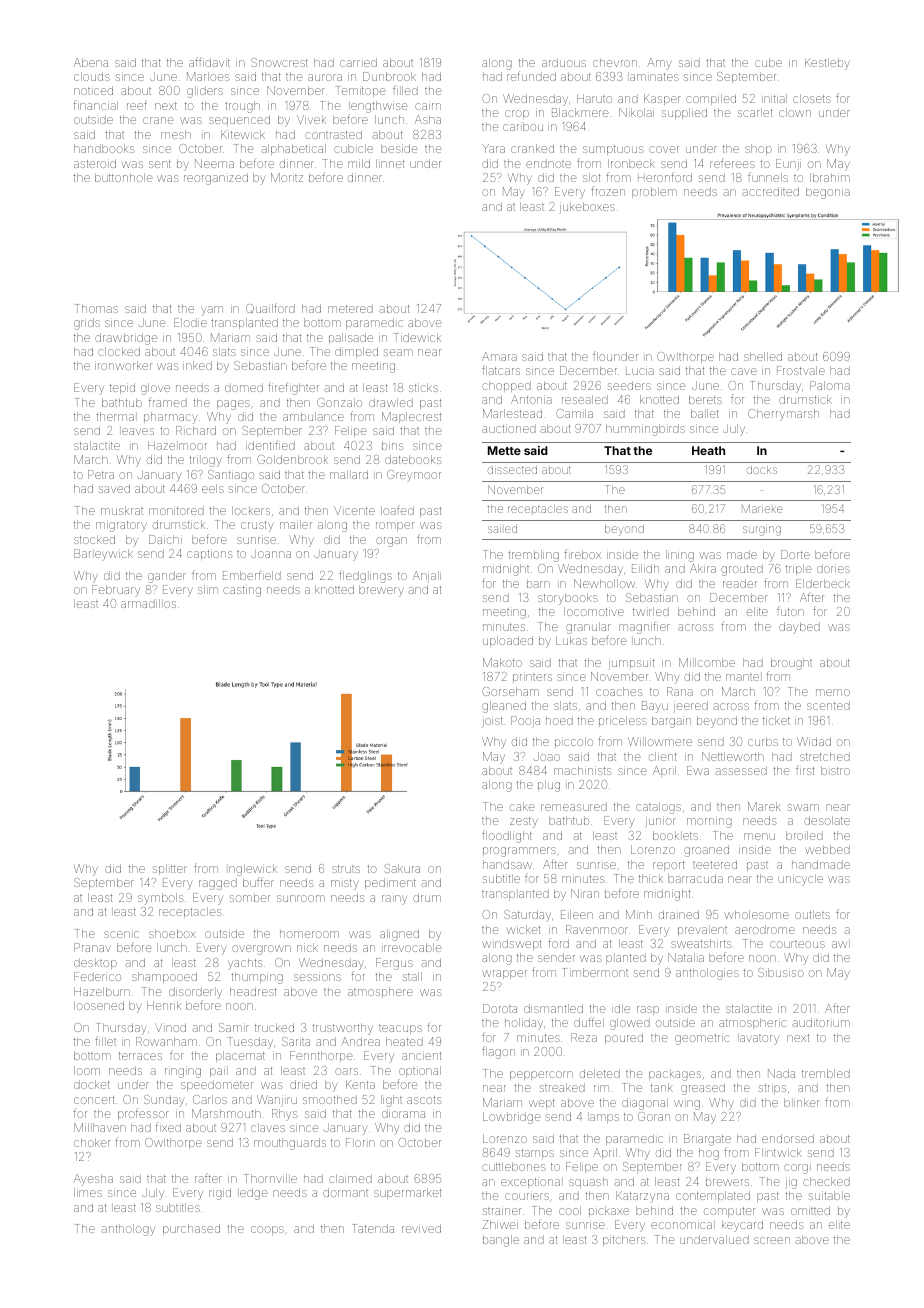 The height and width of the image is (1308, 924). What do you see at coordinates (209, 62) in the image?
I see `affidavit` at bounding box center [209, 62].
